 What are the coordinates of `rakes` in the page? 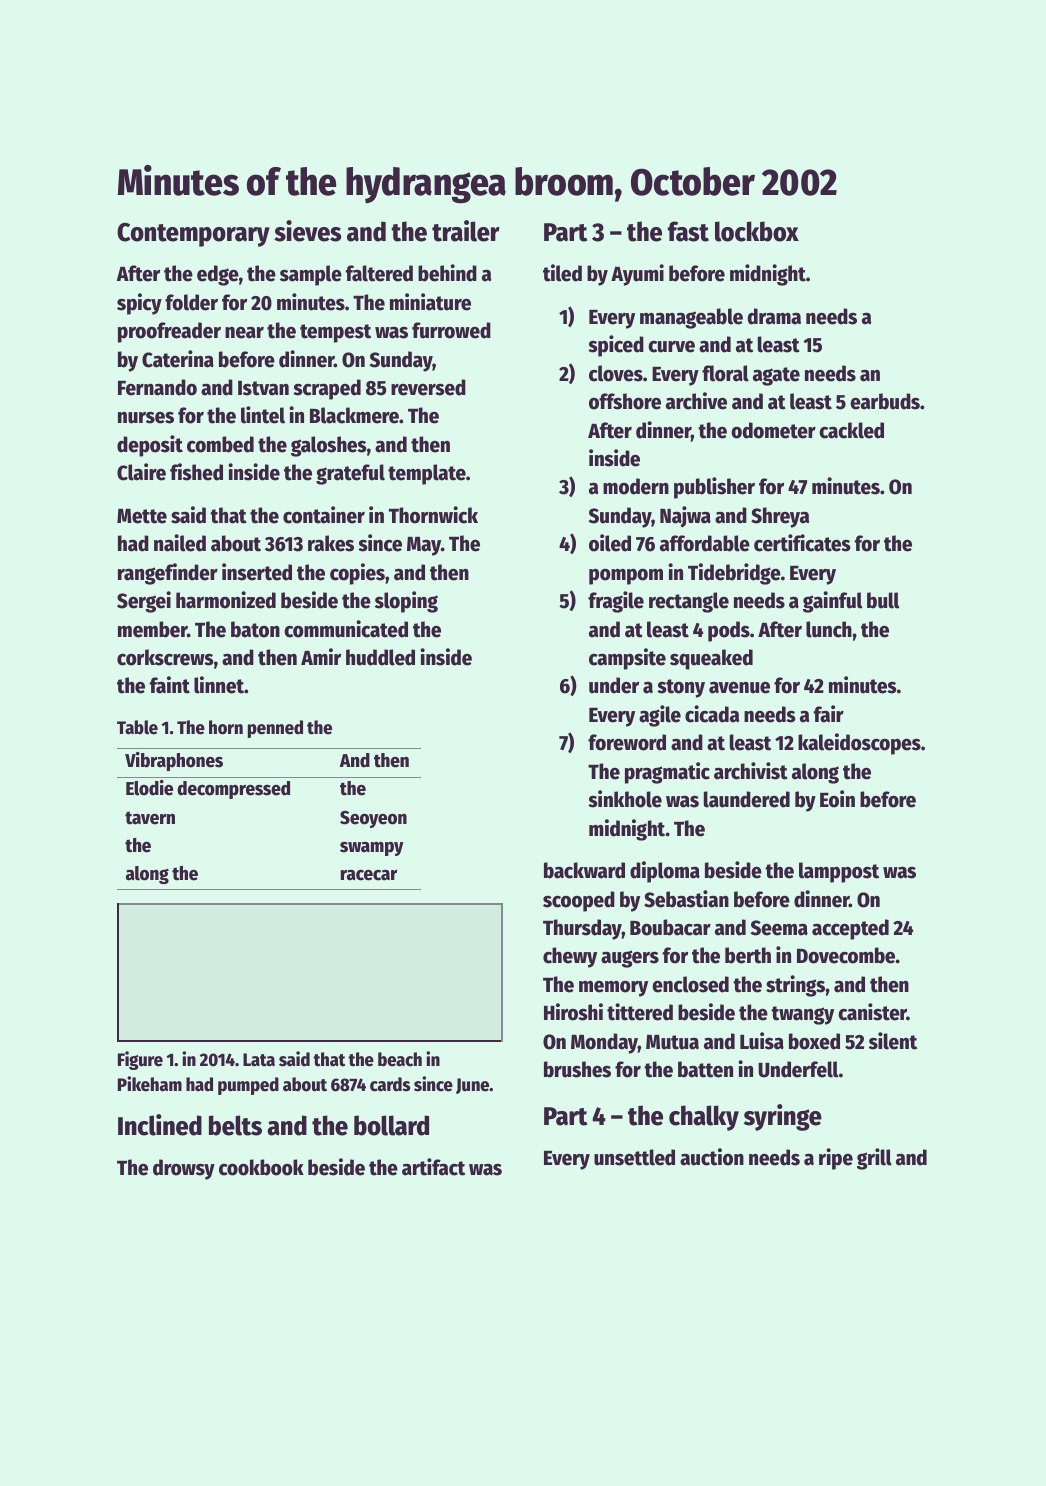 It's located at (331, 543).
